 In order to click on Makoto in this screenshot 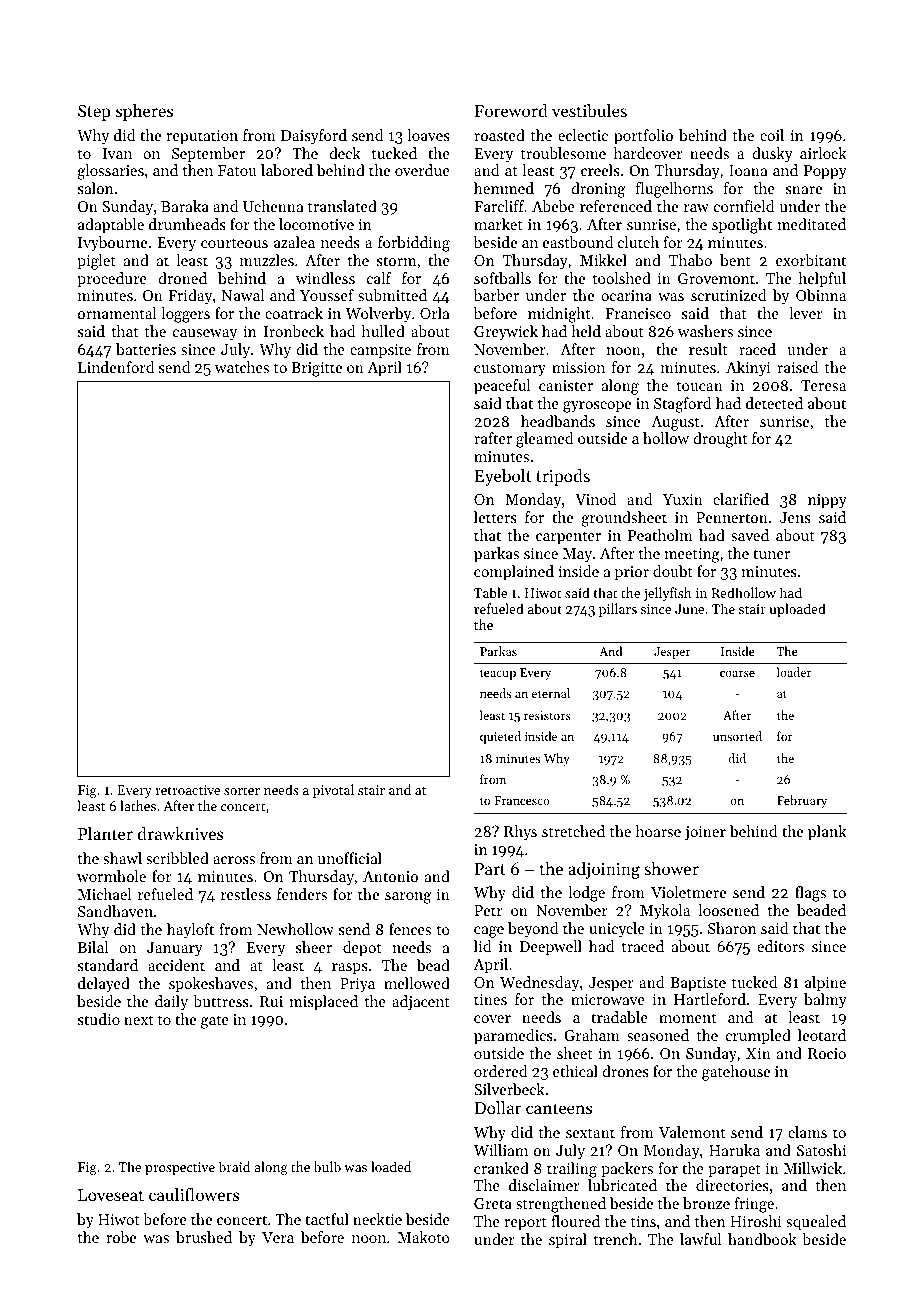, I will do `click(424, 1237)`.
